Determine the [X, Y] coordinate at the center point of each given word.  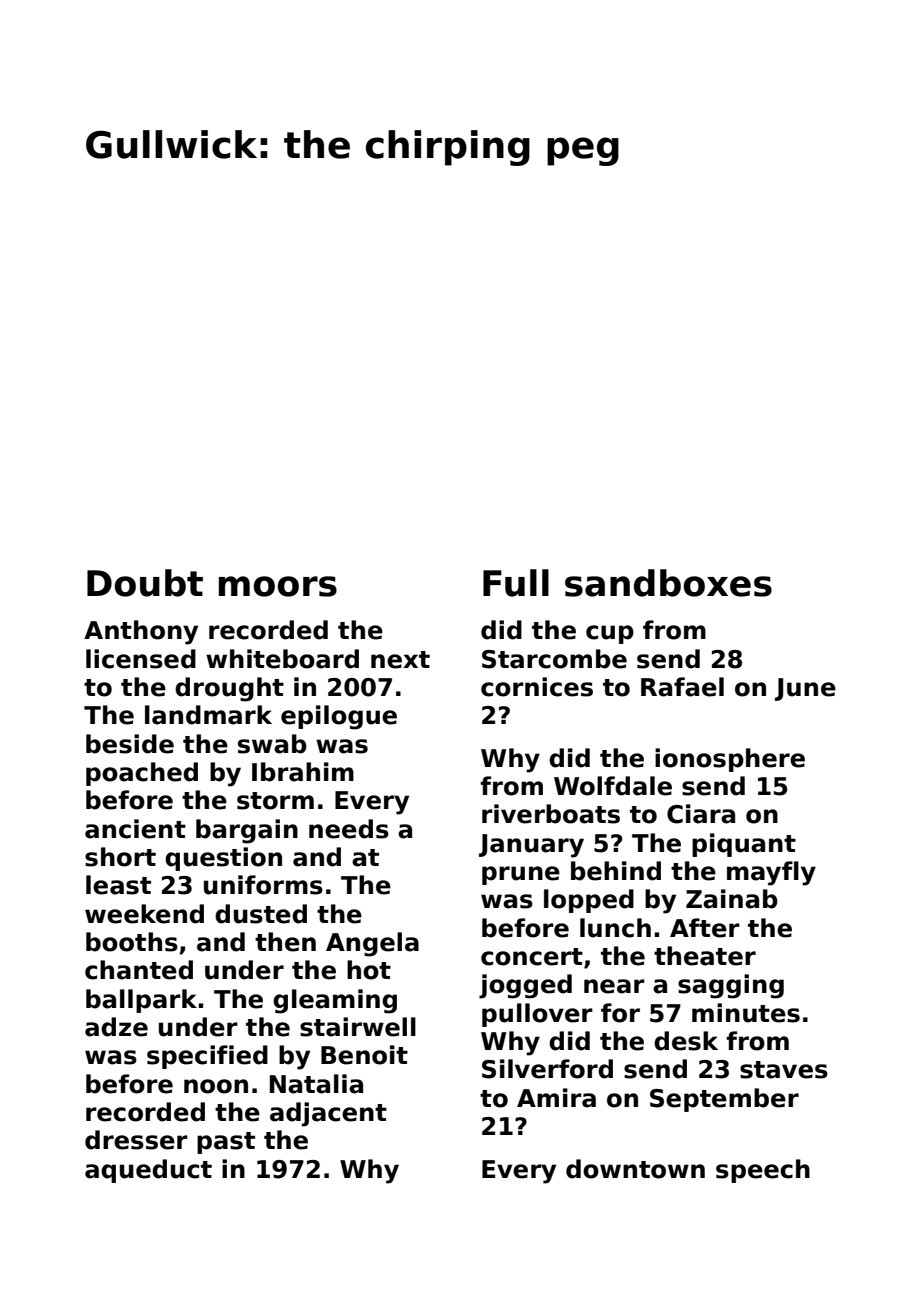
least [118, 885]
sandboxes [668, 583]
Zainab [732, 899]
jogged [525, 986]
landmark [208, 715]
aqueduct [148, 1171]
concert [532, 957]
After [705, 928]
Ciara [701, 814]
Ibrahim [303, 772]
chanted [139, 970]
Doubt [145, 583]
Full [516, 583]
